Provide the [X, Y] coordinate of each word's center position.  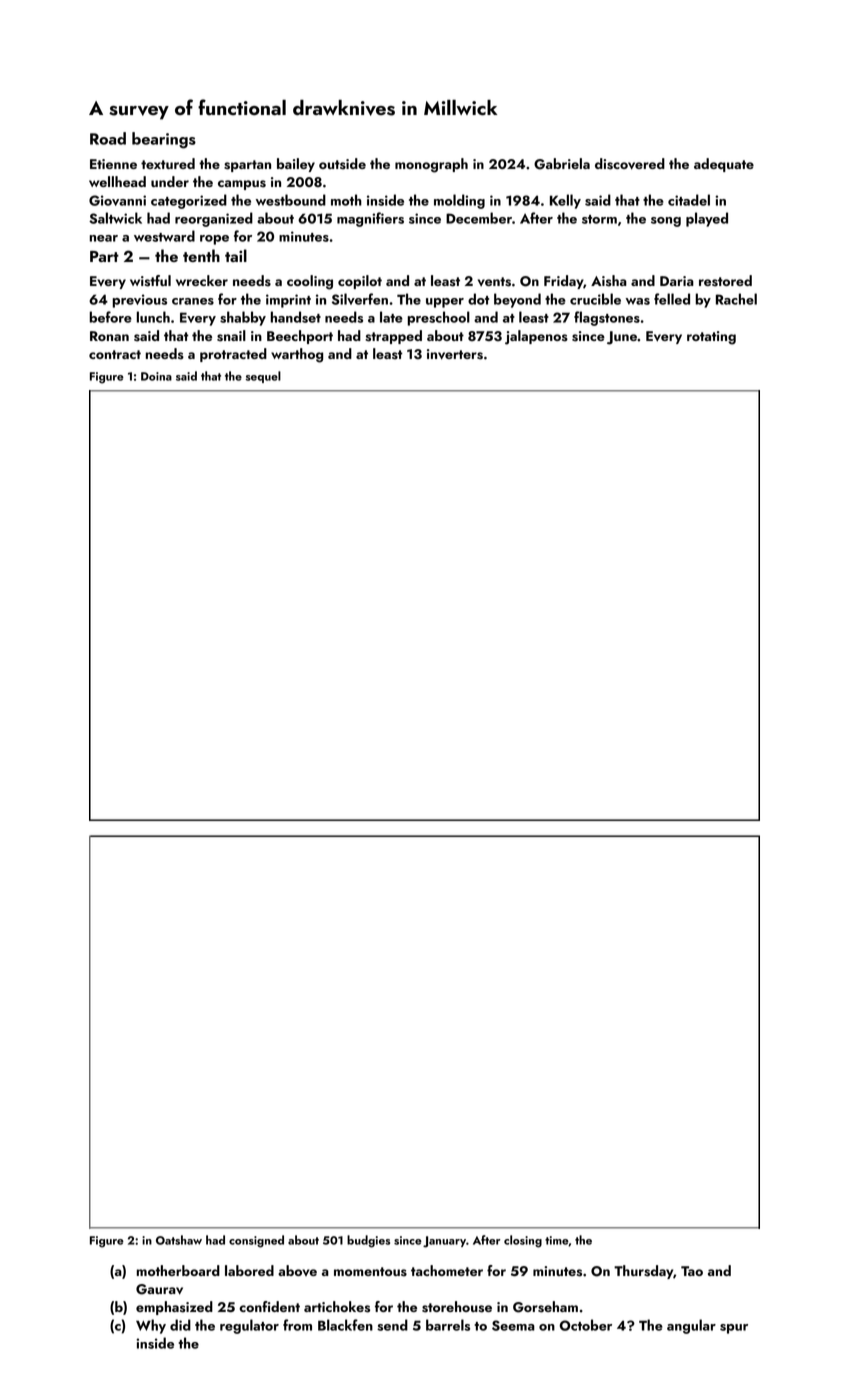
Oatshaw [179, 1240]
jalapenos [536, 337]
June [622, 338]
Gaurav [159, 1289]
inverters [455, 354]
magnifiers [370, 219]
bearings [164, 140]
